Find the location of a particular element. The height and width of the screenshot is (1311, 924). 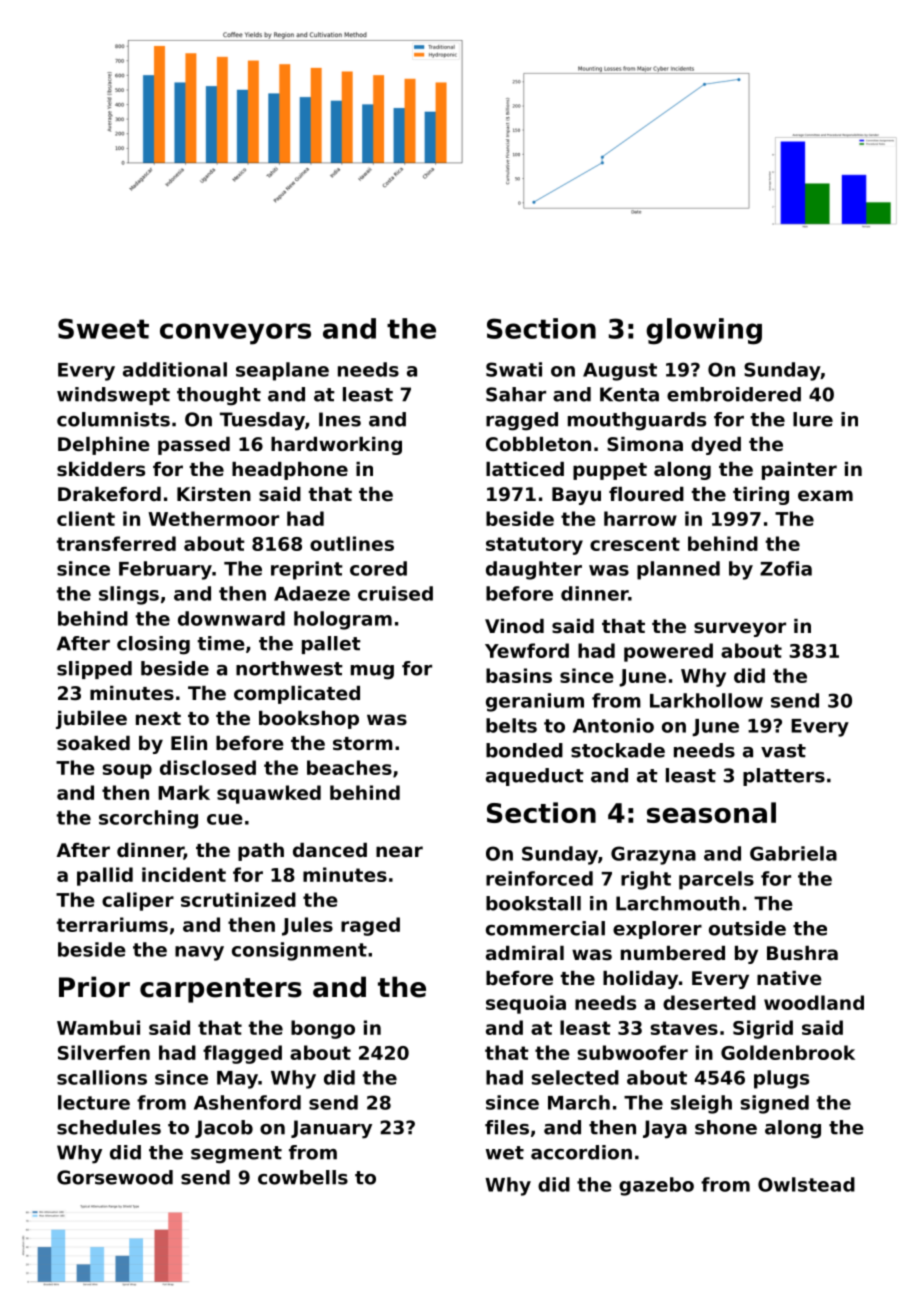

vast is located at coordinates (783, 751).
